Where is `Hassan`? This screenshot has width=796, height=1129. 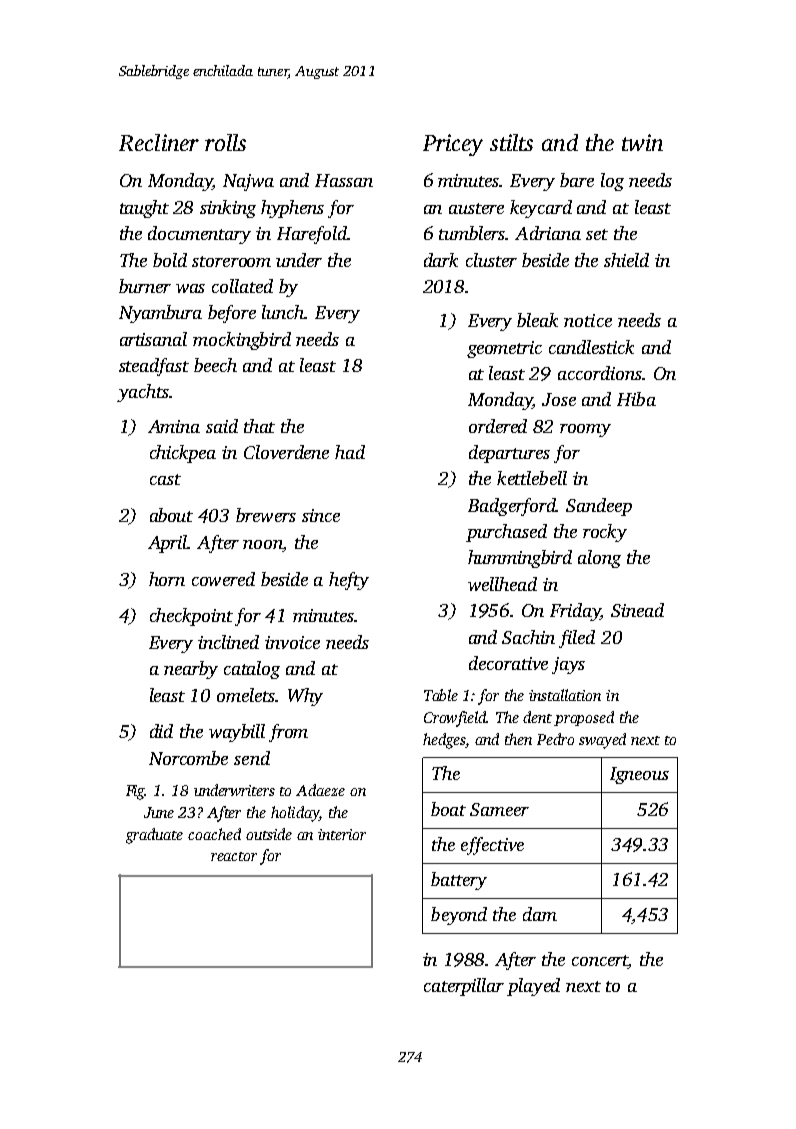 Hassan is located at coordinates (344, 180).
